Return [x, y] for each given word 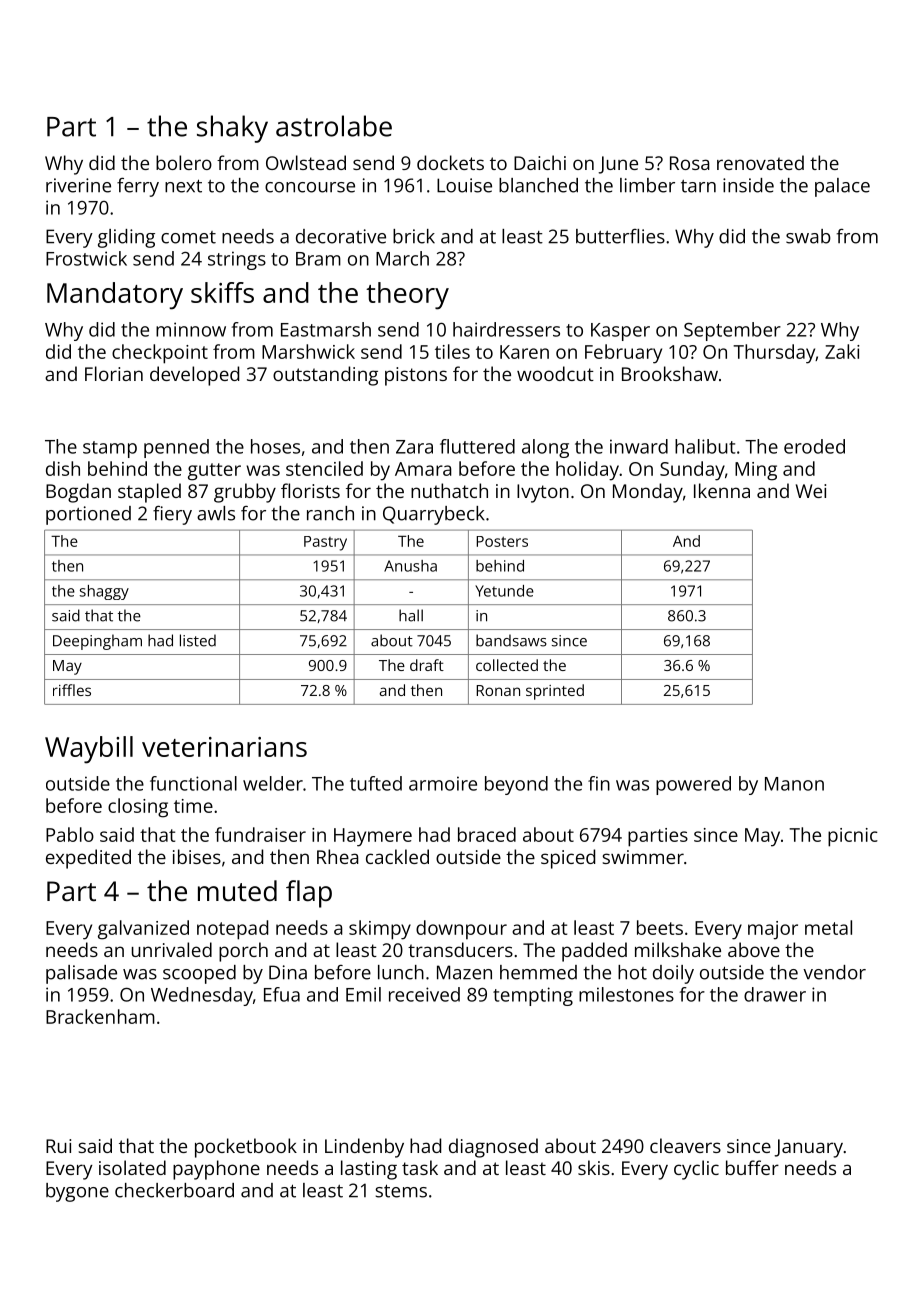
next [183, 186]
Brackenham [100, 1016]
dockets [450, 162]
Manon [794, 784]
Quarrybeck [434, 515]
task [420, 1167]
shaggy [104, 592]
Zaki [842, 351]
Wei [811, 491]
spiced [568, 859]
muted [237, 891]
